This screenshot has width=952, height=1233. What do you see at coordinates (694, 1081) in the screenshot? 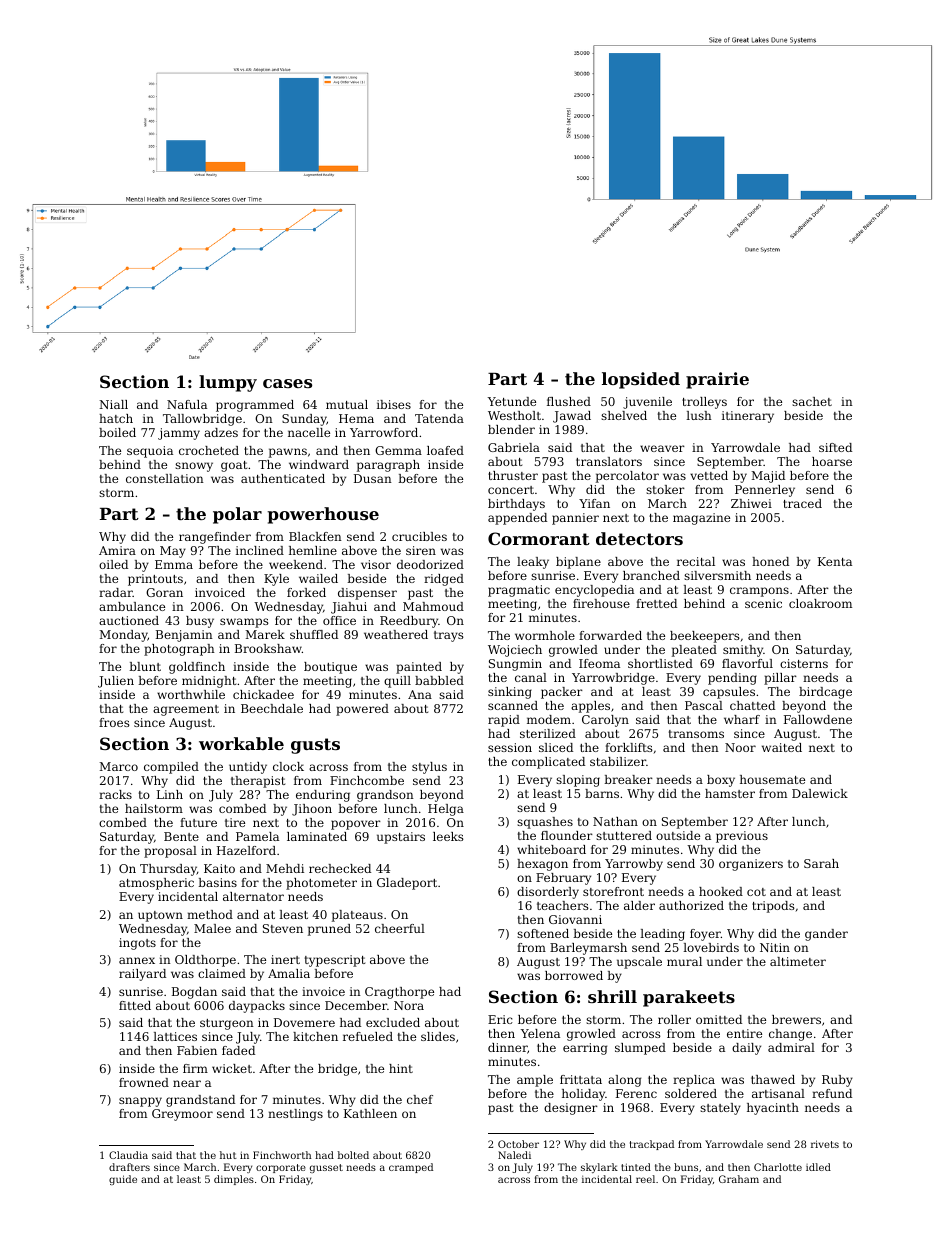
I see `replica` at bounding box center [694, 1081].
